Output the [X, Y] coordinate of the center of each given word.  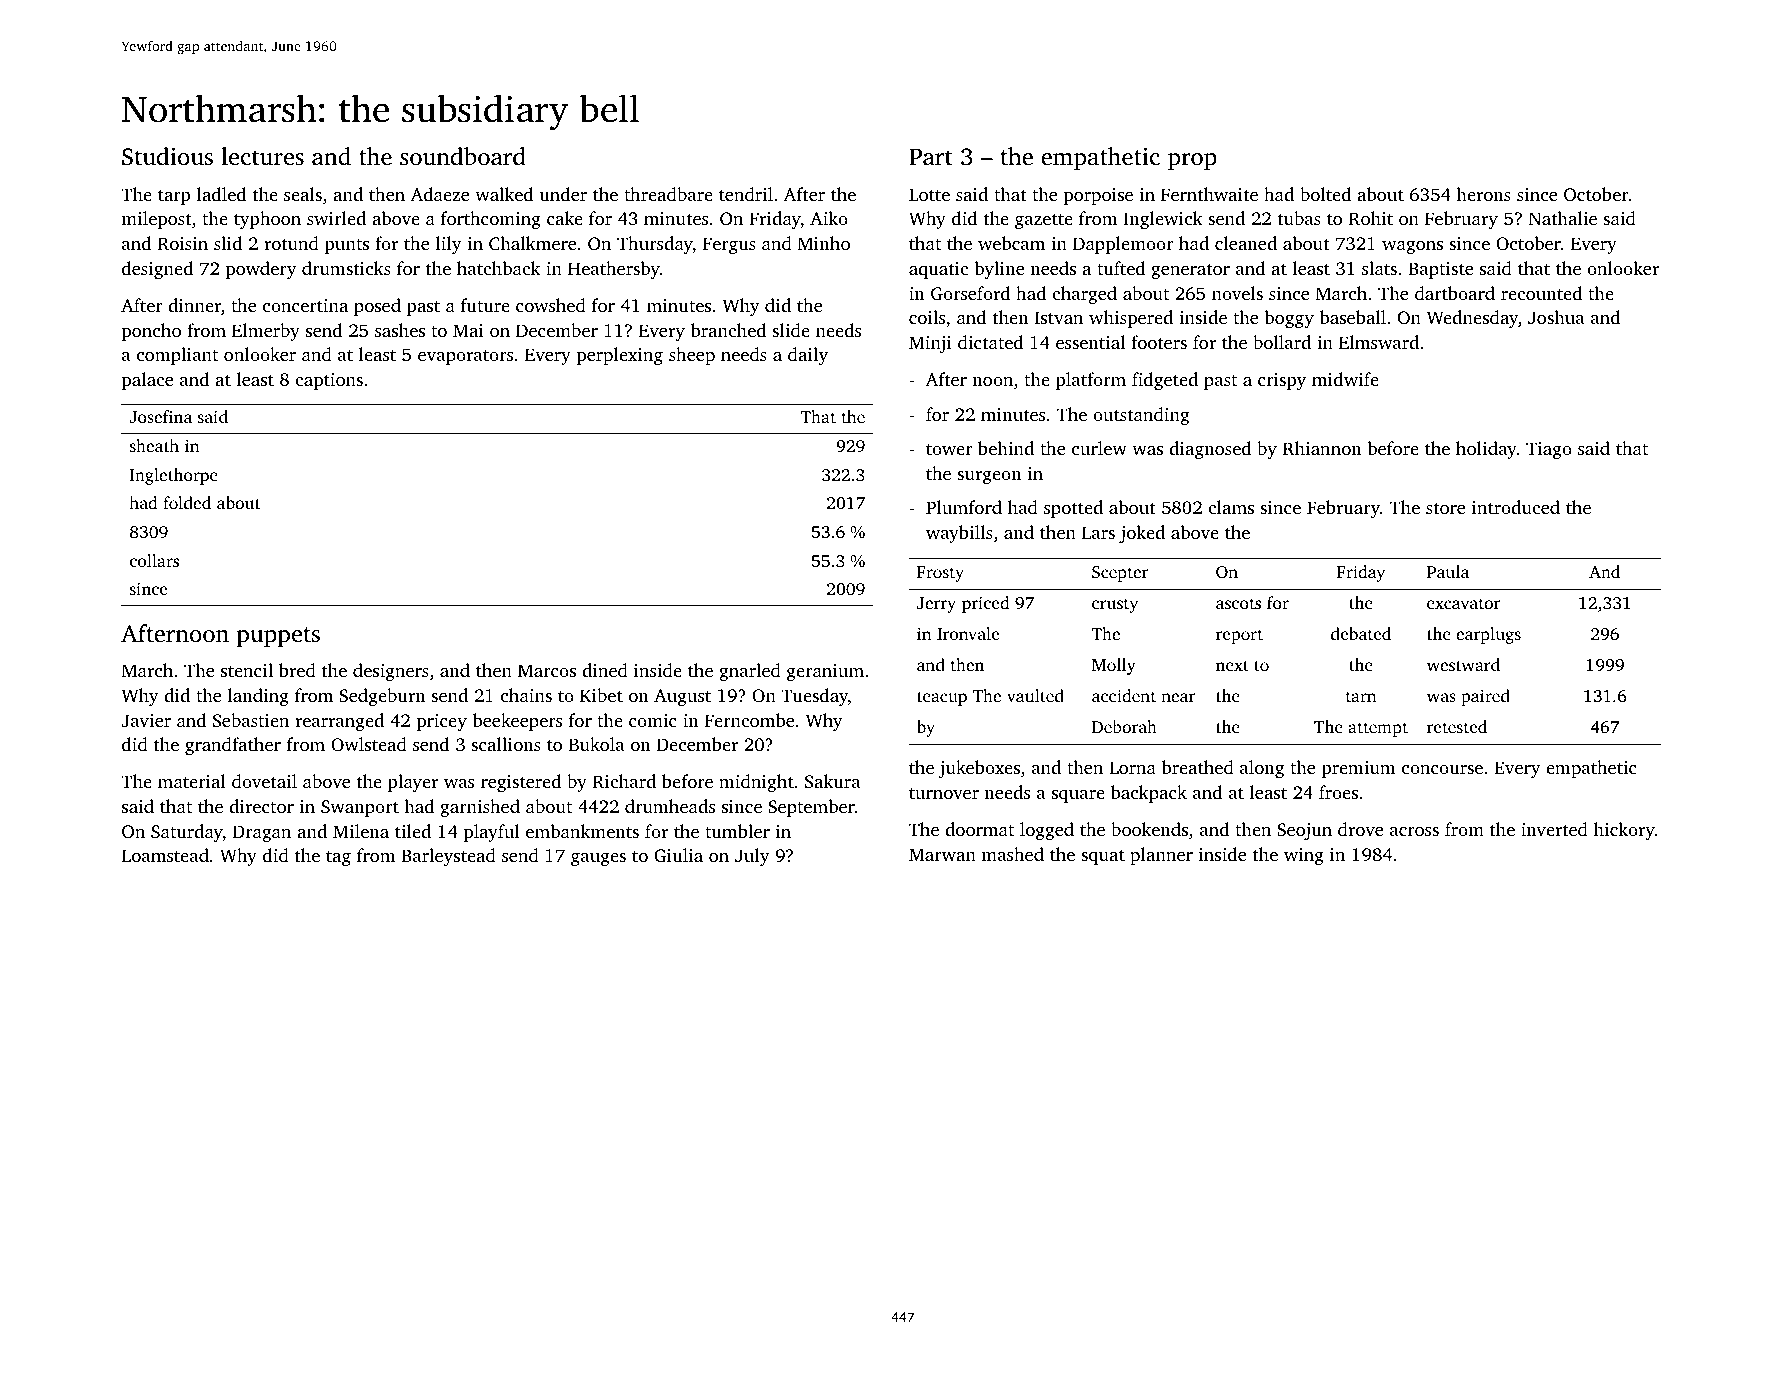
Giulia [678, 855]
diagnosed [1210, 450]
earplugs [1488, 635]
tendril [746, 194]
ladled [221, 194]
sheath [154, 445]
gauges [598, 859]
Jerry [936, 605]
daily [808, 356]
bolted [1325, 194]
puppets [278, 637]
